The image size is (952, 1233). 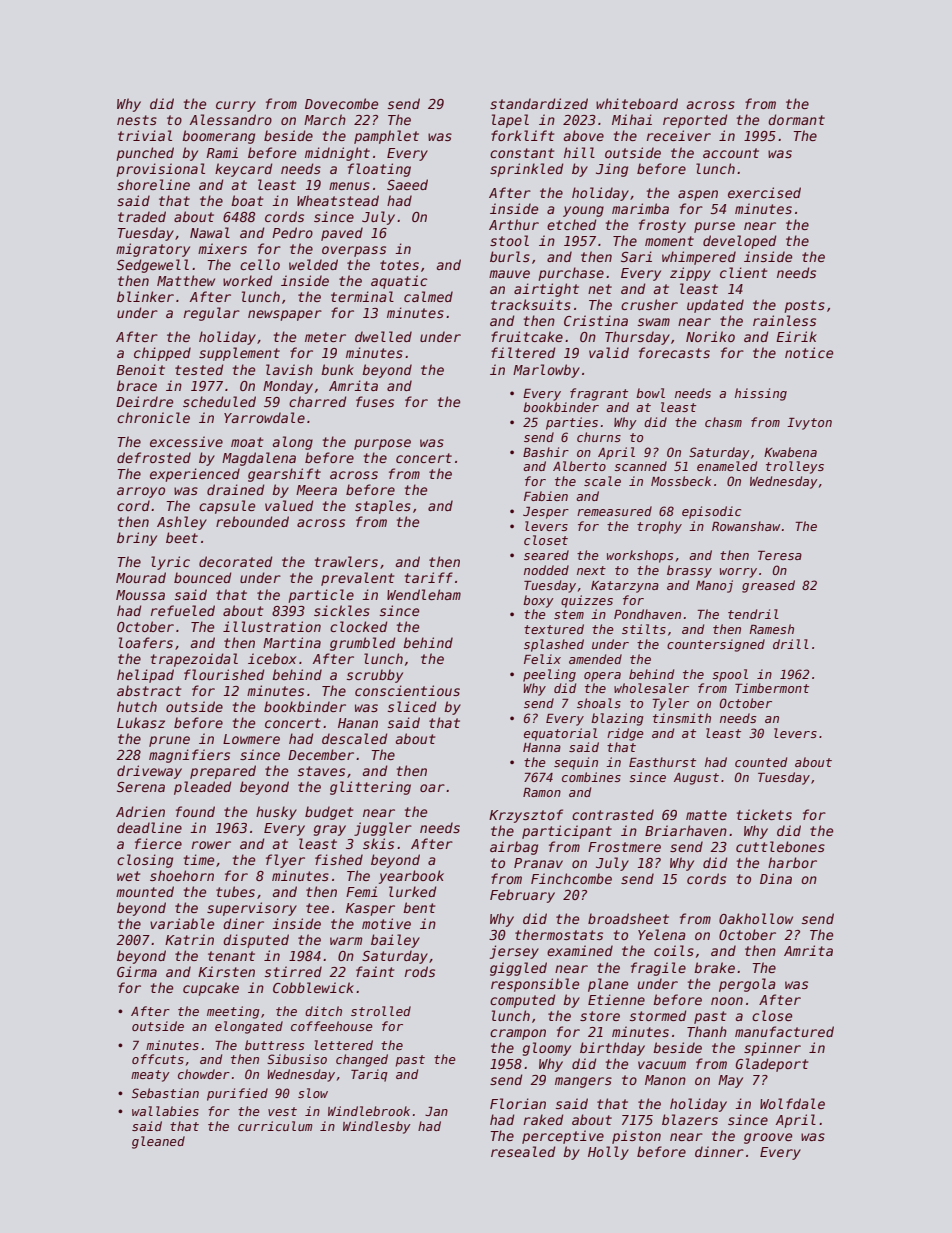 I want to click on welded, so click(x=313, y=264).
